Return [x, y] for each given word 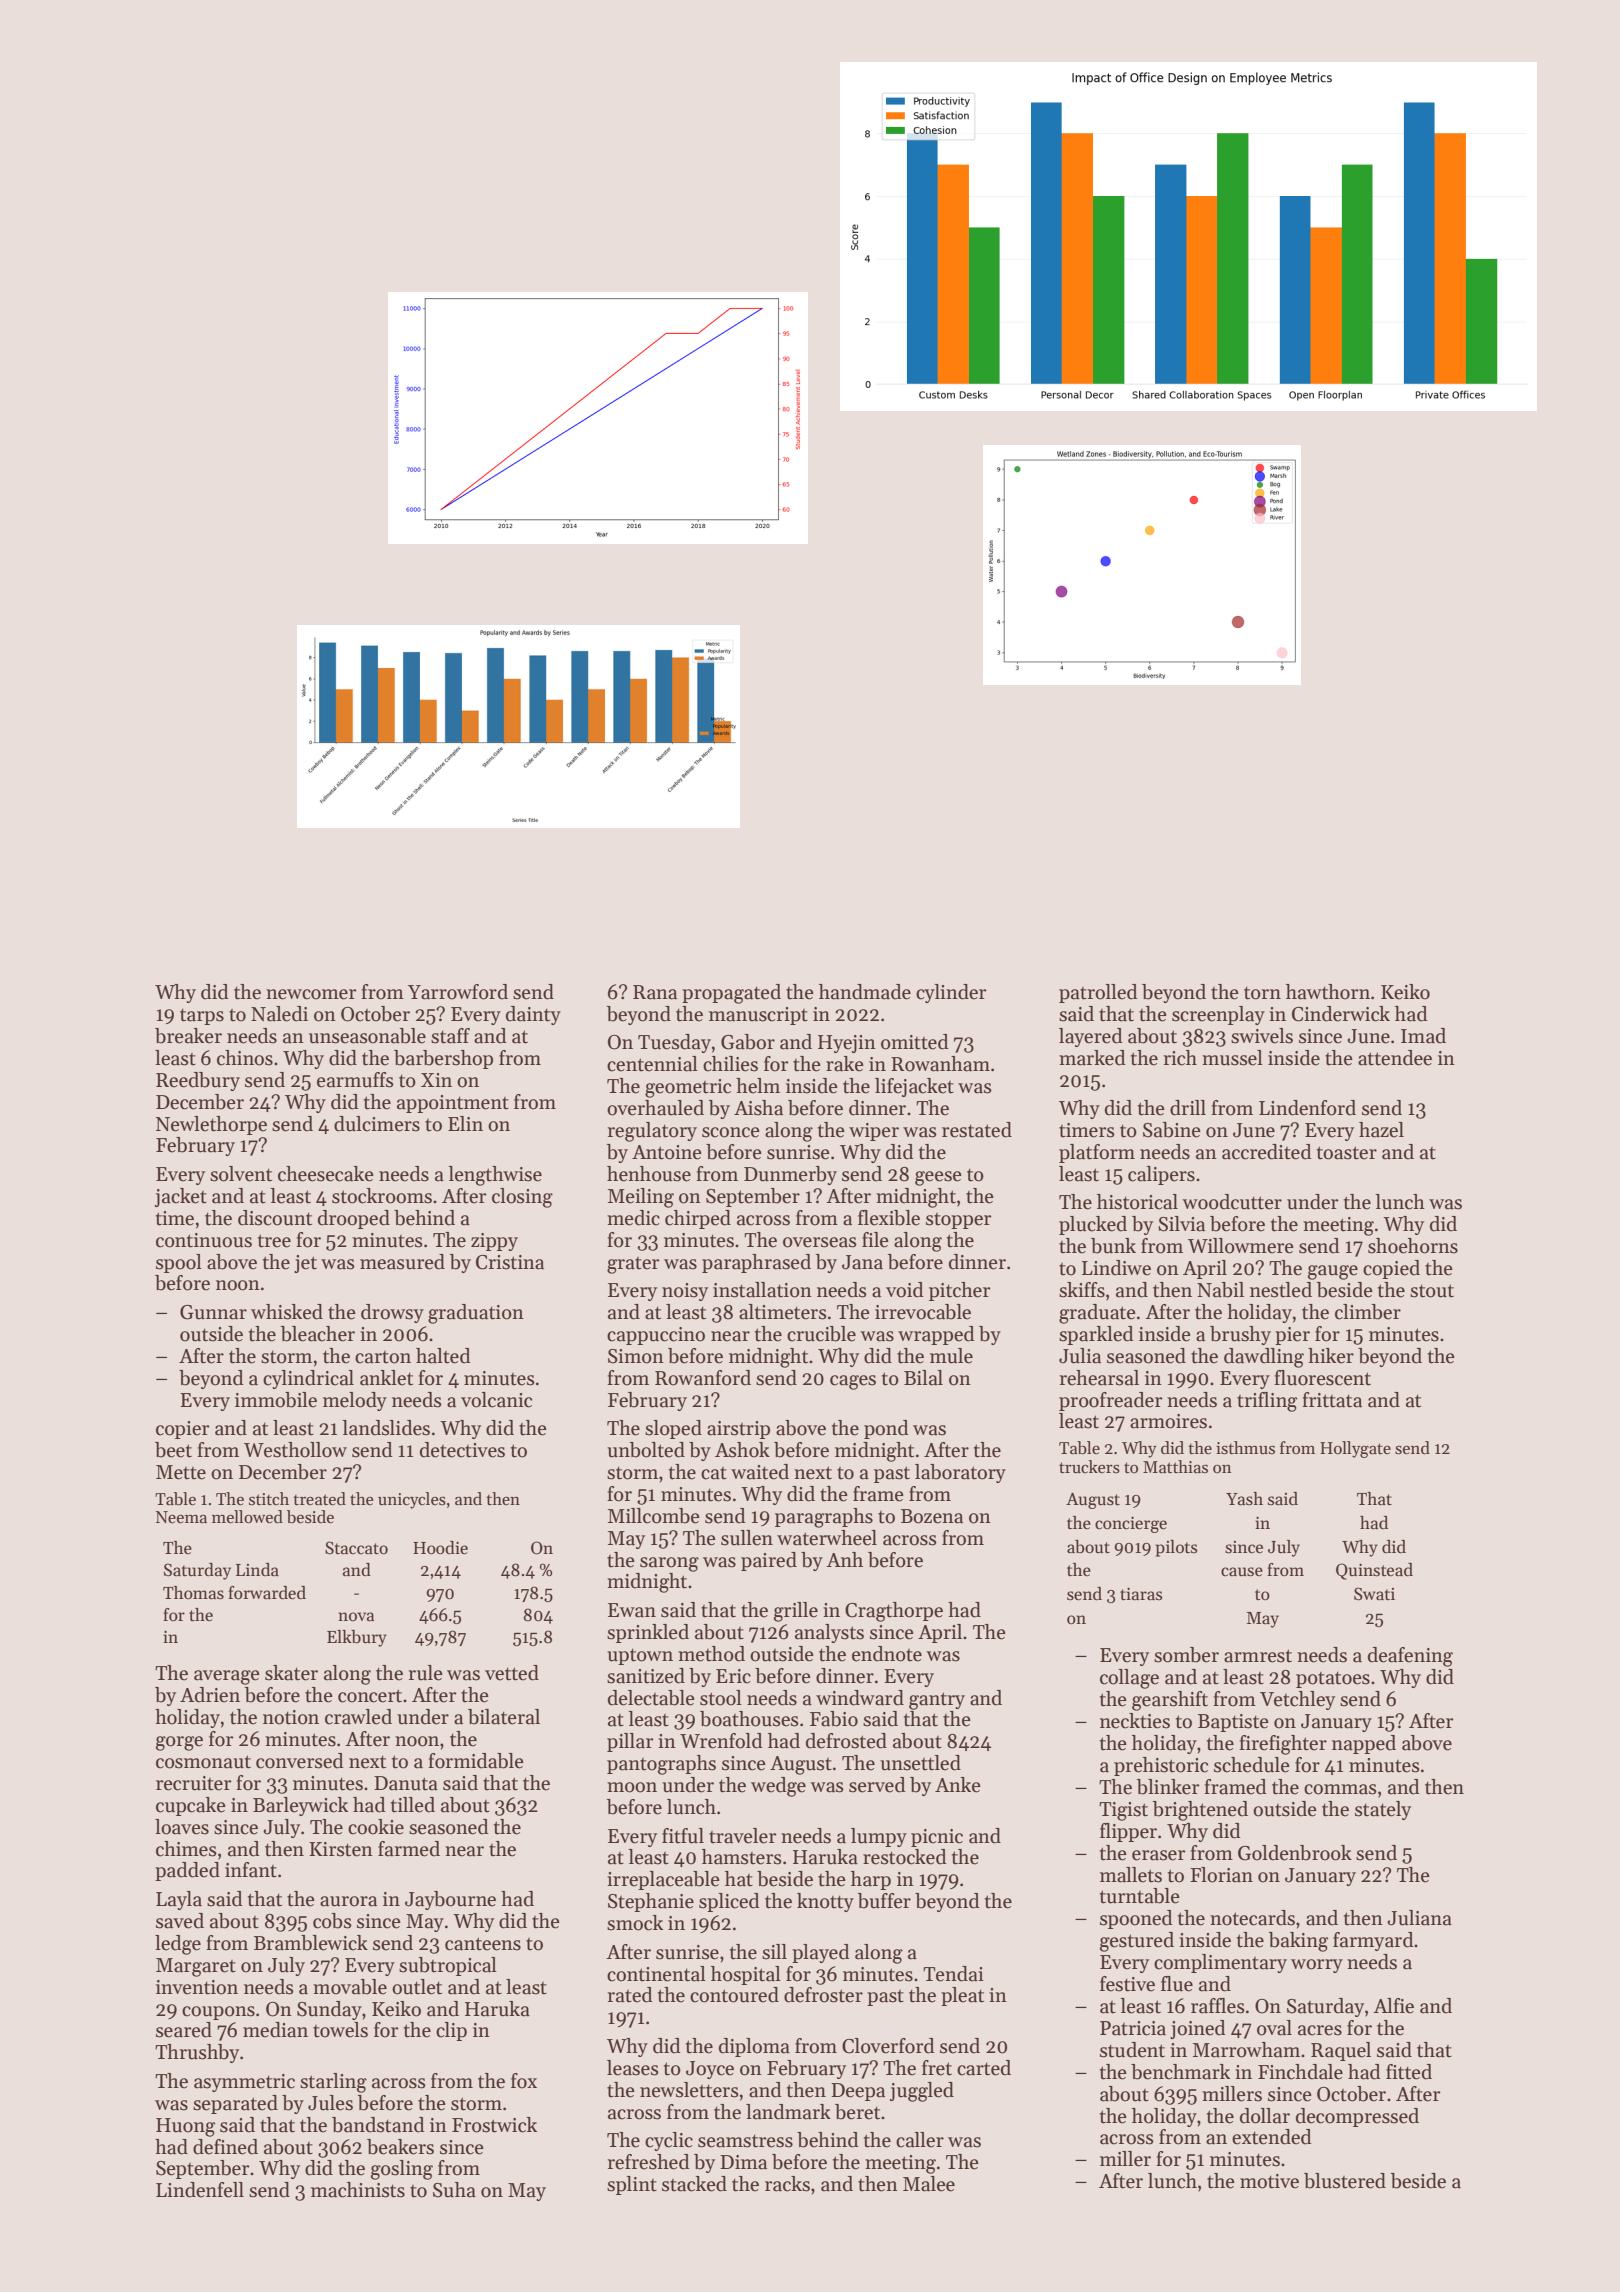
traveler [743, 1836]
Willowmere [1241, 1246]
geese [938, 1178]
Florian [1221, 1875]
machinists [358, 2190]
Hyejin [847, 1044]
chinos [245, 1058]
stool [721, 1698]
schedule [1252, 1765]
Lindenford [1307, 1108]
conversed [300, 1761]
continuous [204, 1240]
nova [356, 1617]
